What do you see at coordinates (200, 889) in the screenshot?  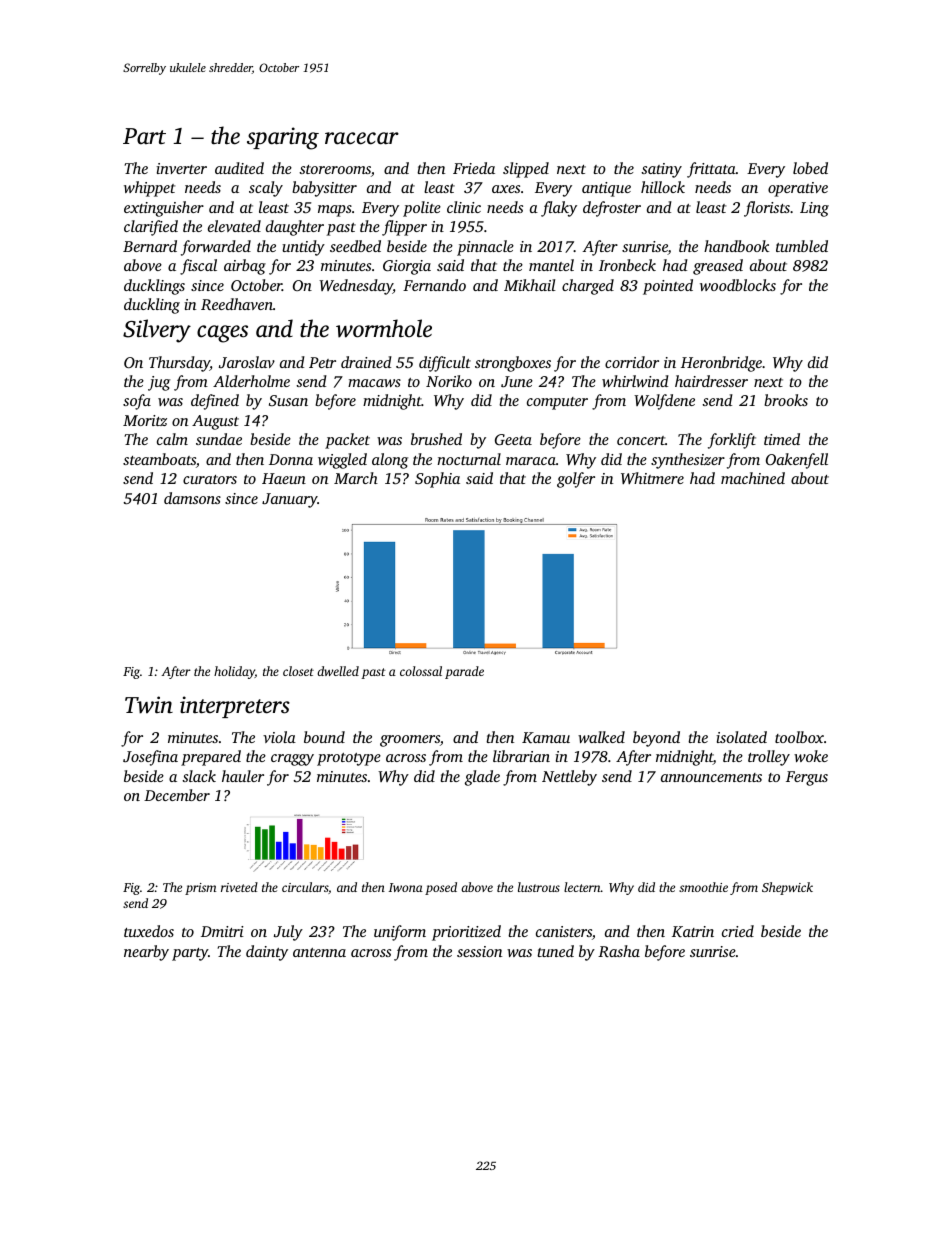 I see `prism` at bounding box center [200, 889].
